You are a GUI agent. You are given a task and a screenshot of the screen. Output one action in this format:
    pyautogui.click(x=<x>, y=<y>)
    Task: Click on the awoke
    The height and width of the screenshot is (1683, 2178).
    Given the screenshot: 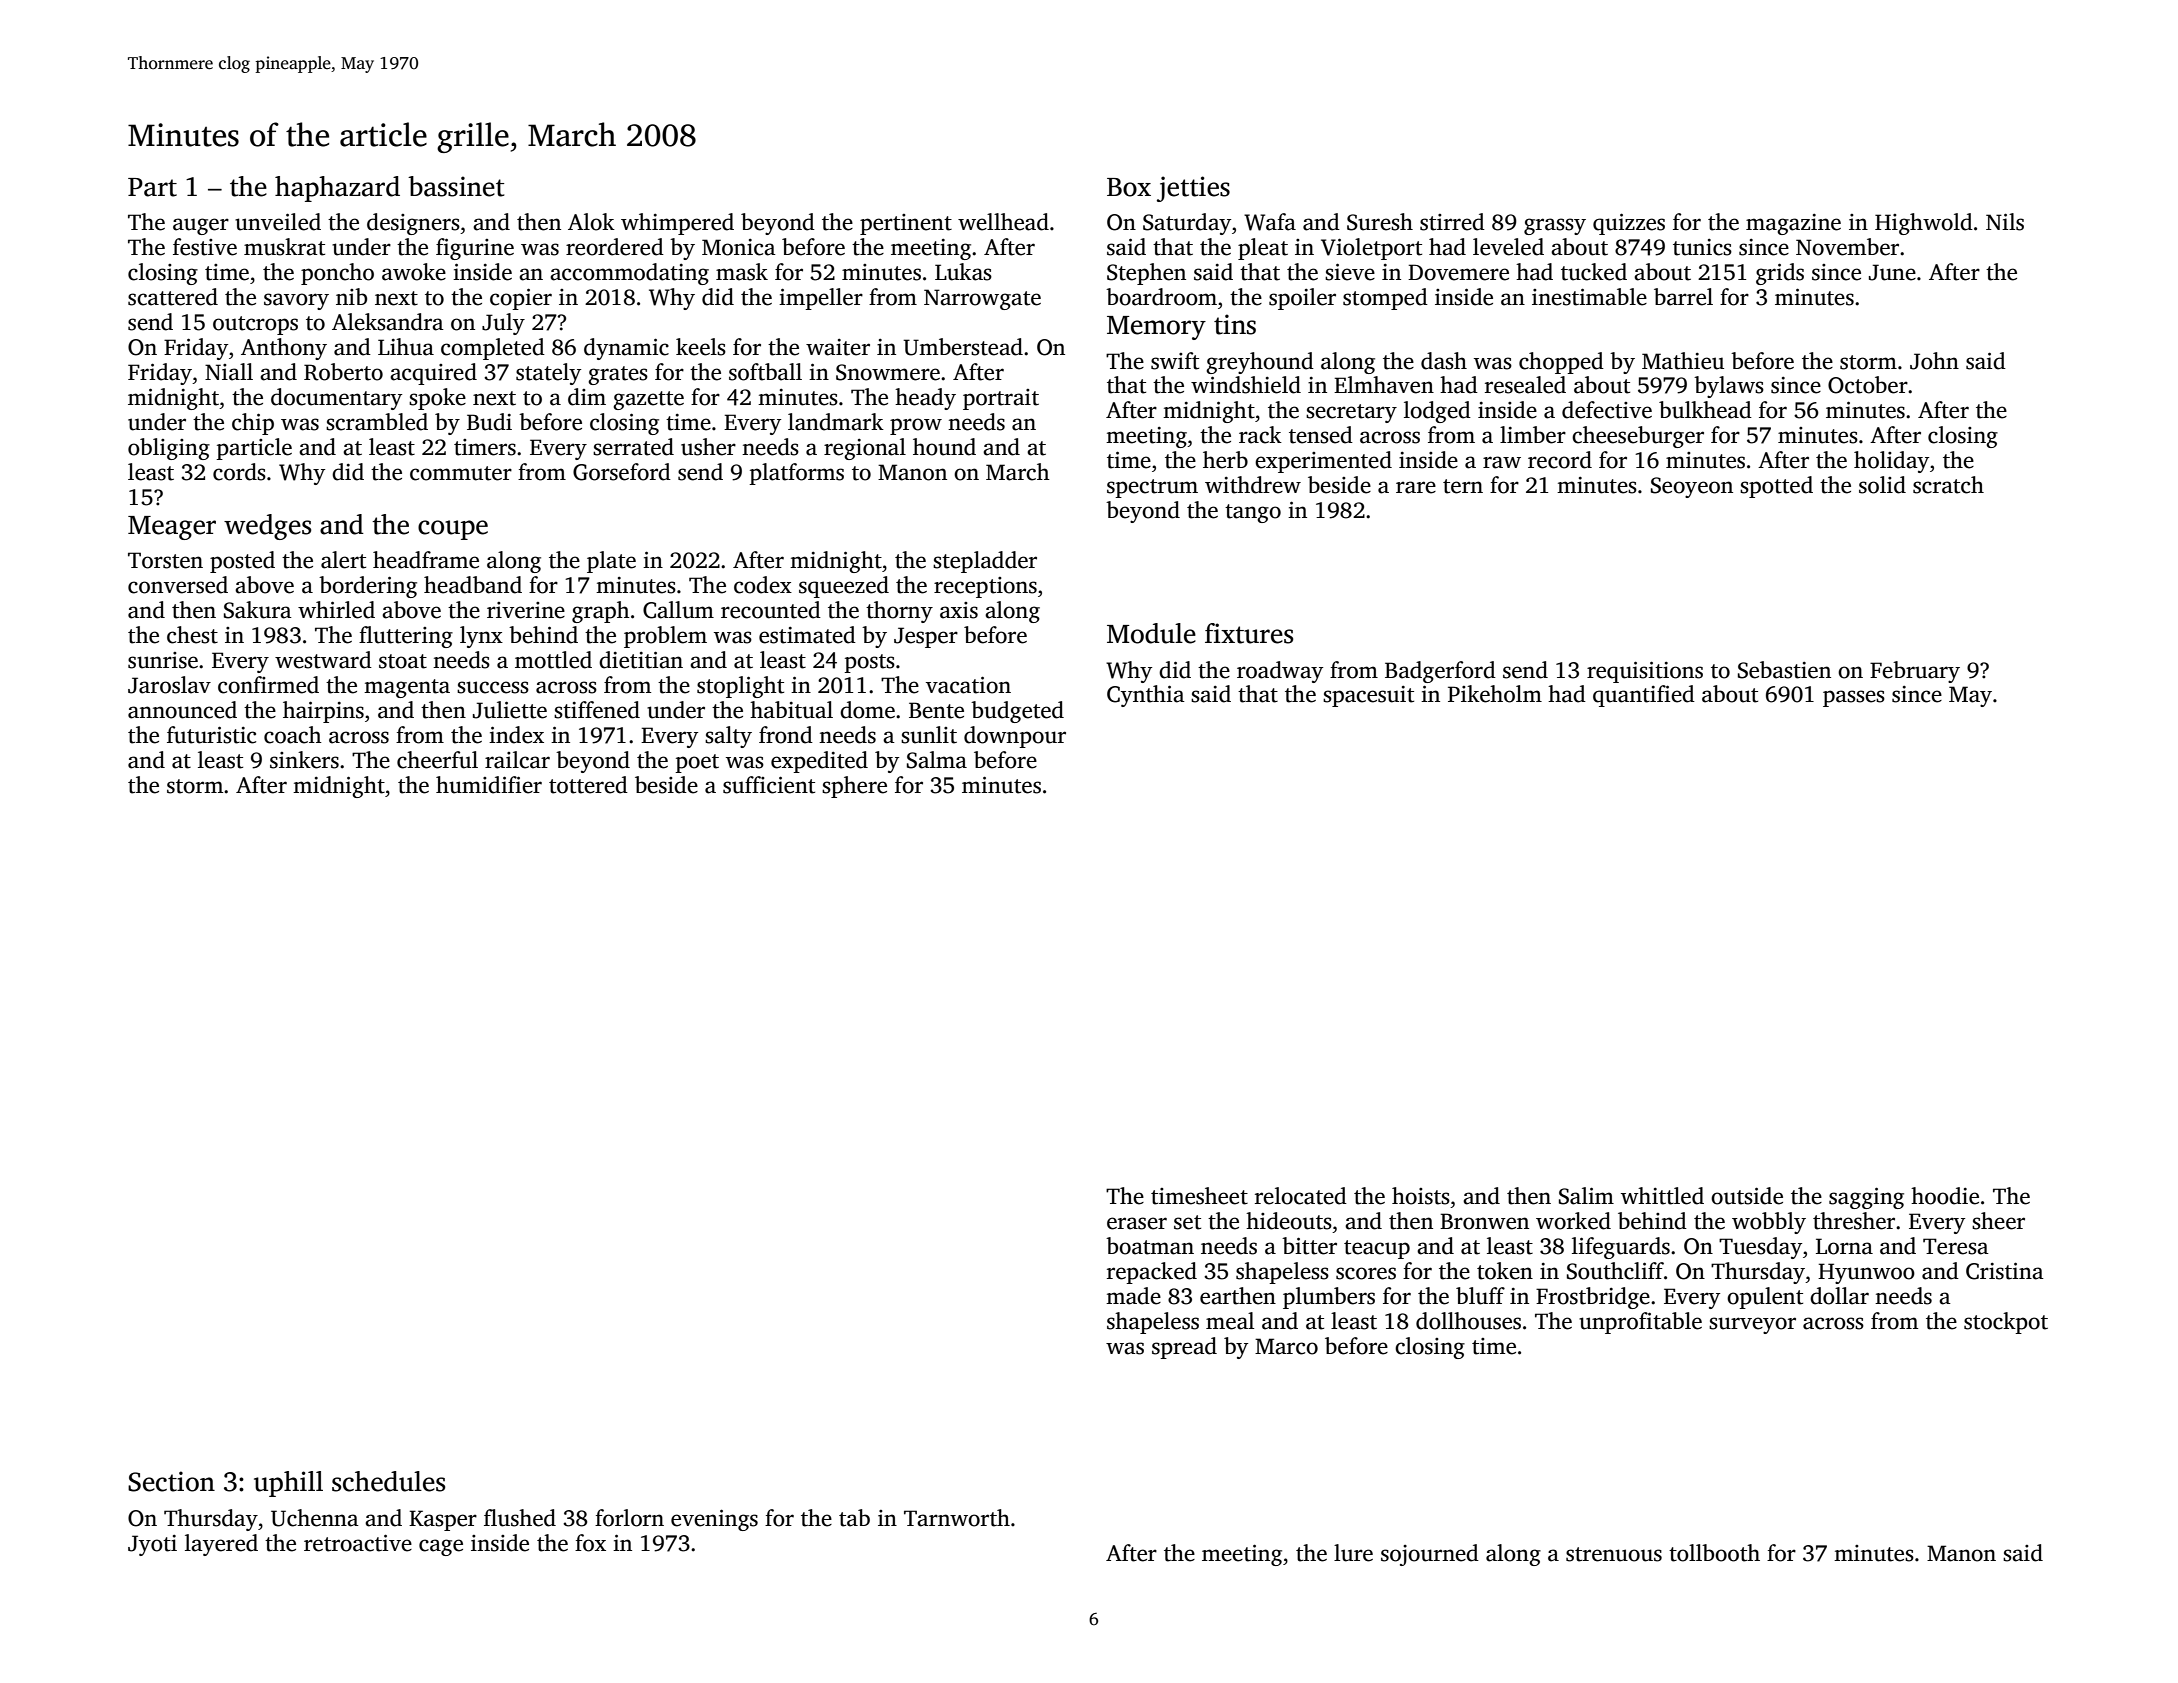 What is the action you would take?
    pyautogui.click(x=414, y=272)
